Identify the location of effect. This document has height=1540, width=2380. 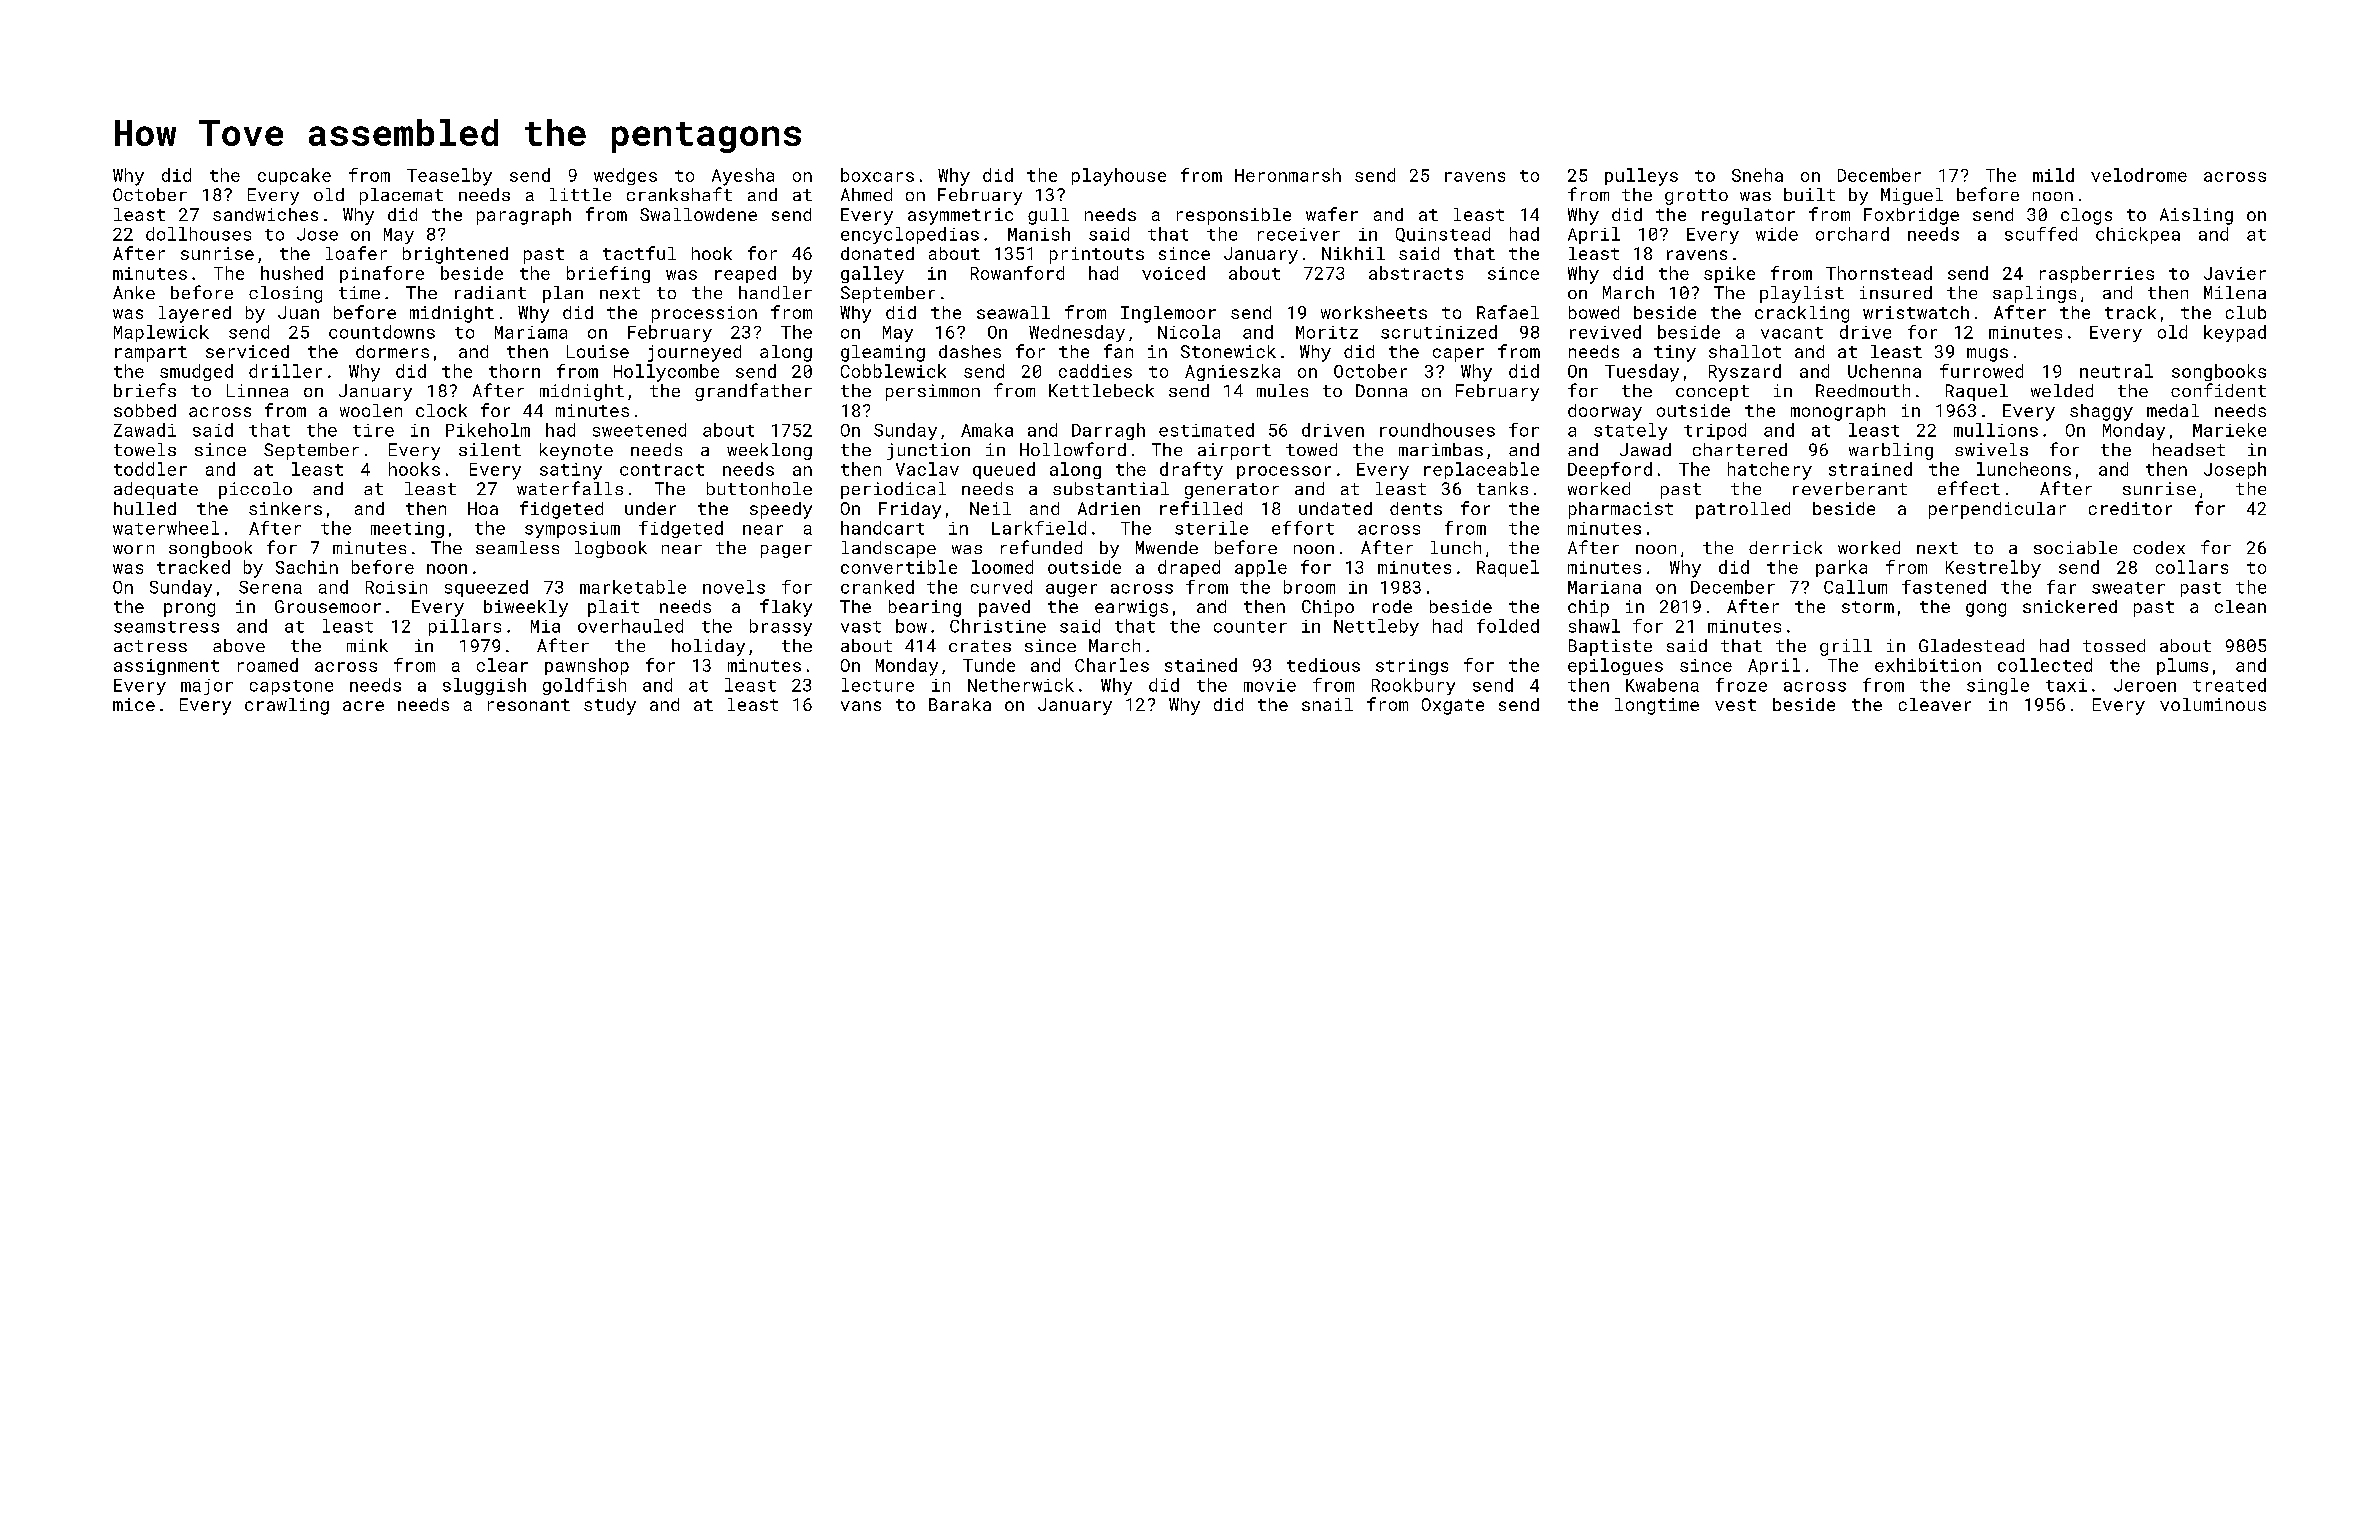
(1969, 488).
